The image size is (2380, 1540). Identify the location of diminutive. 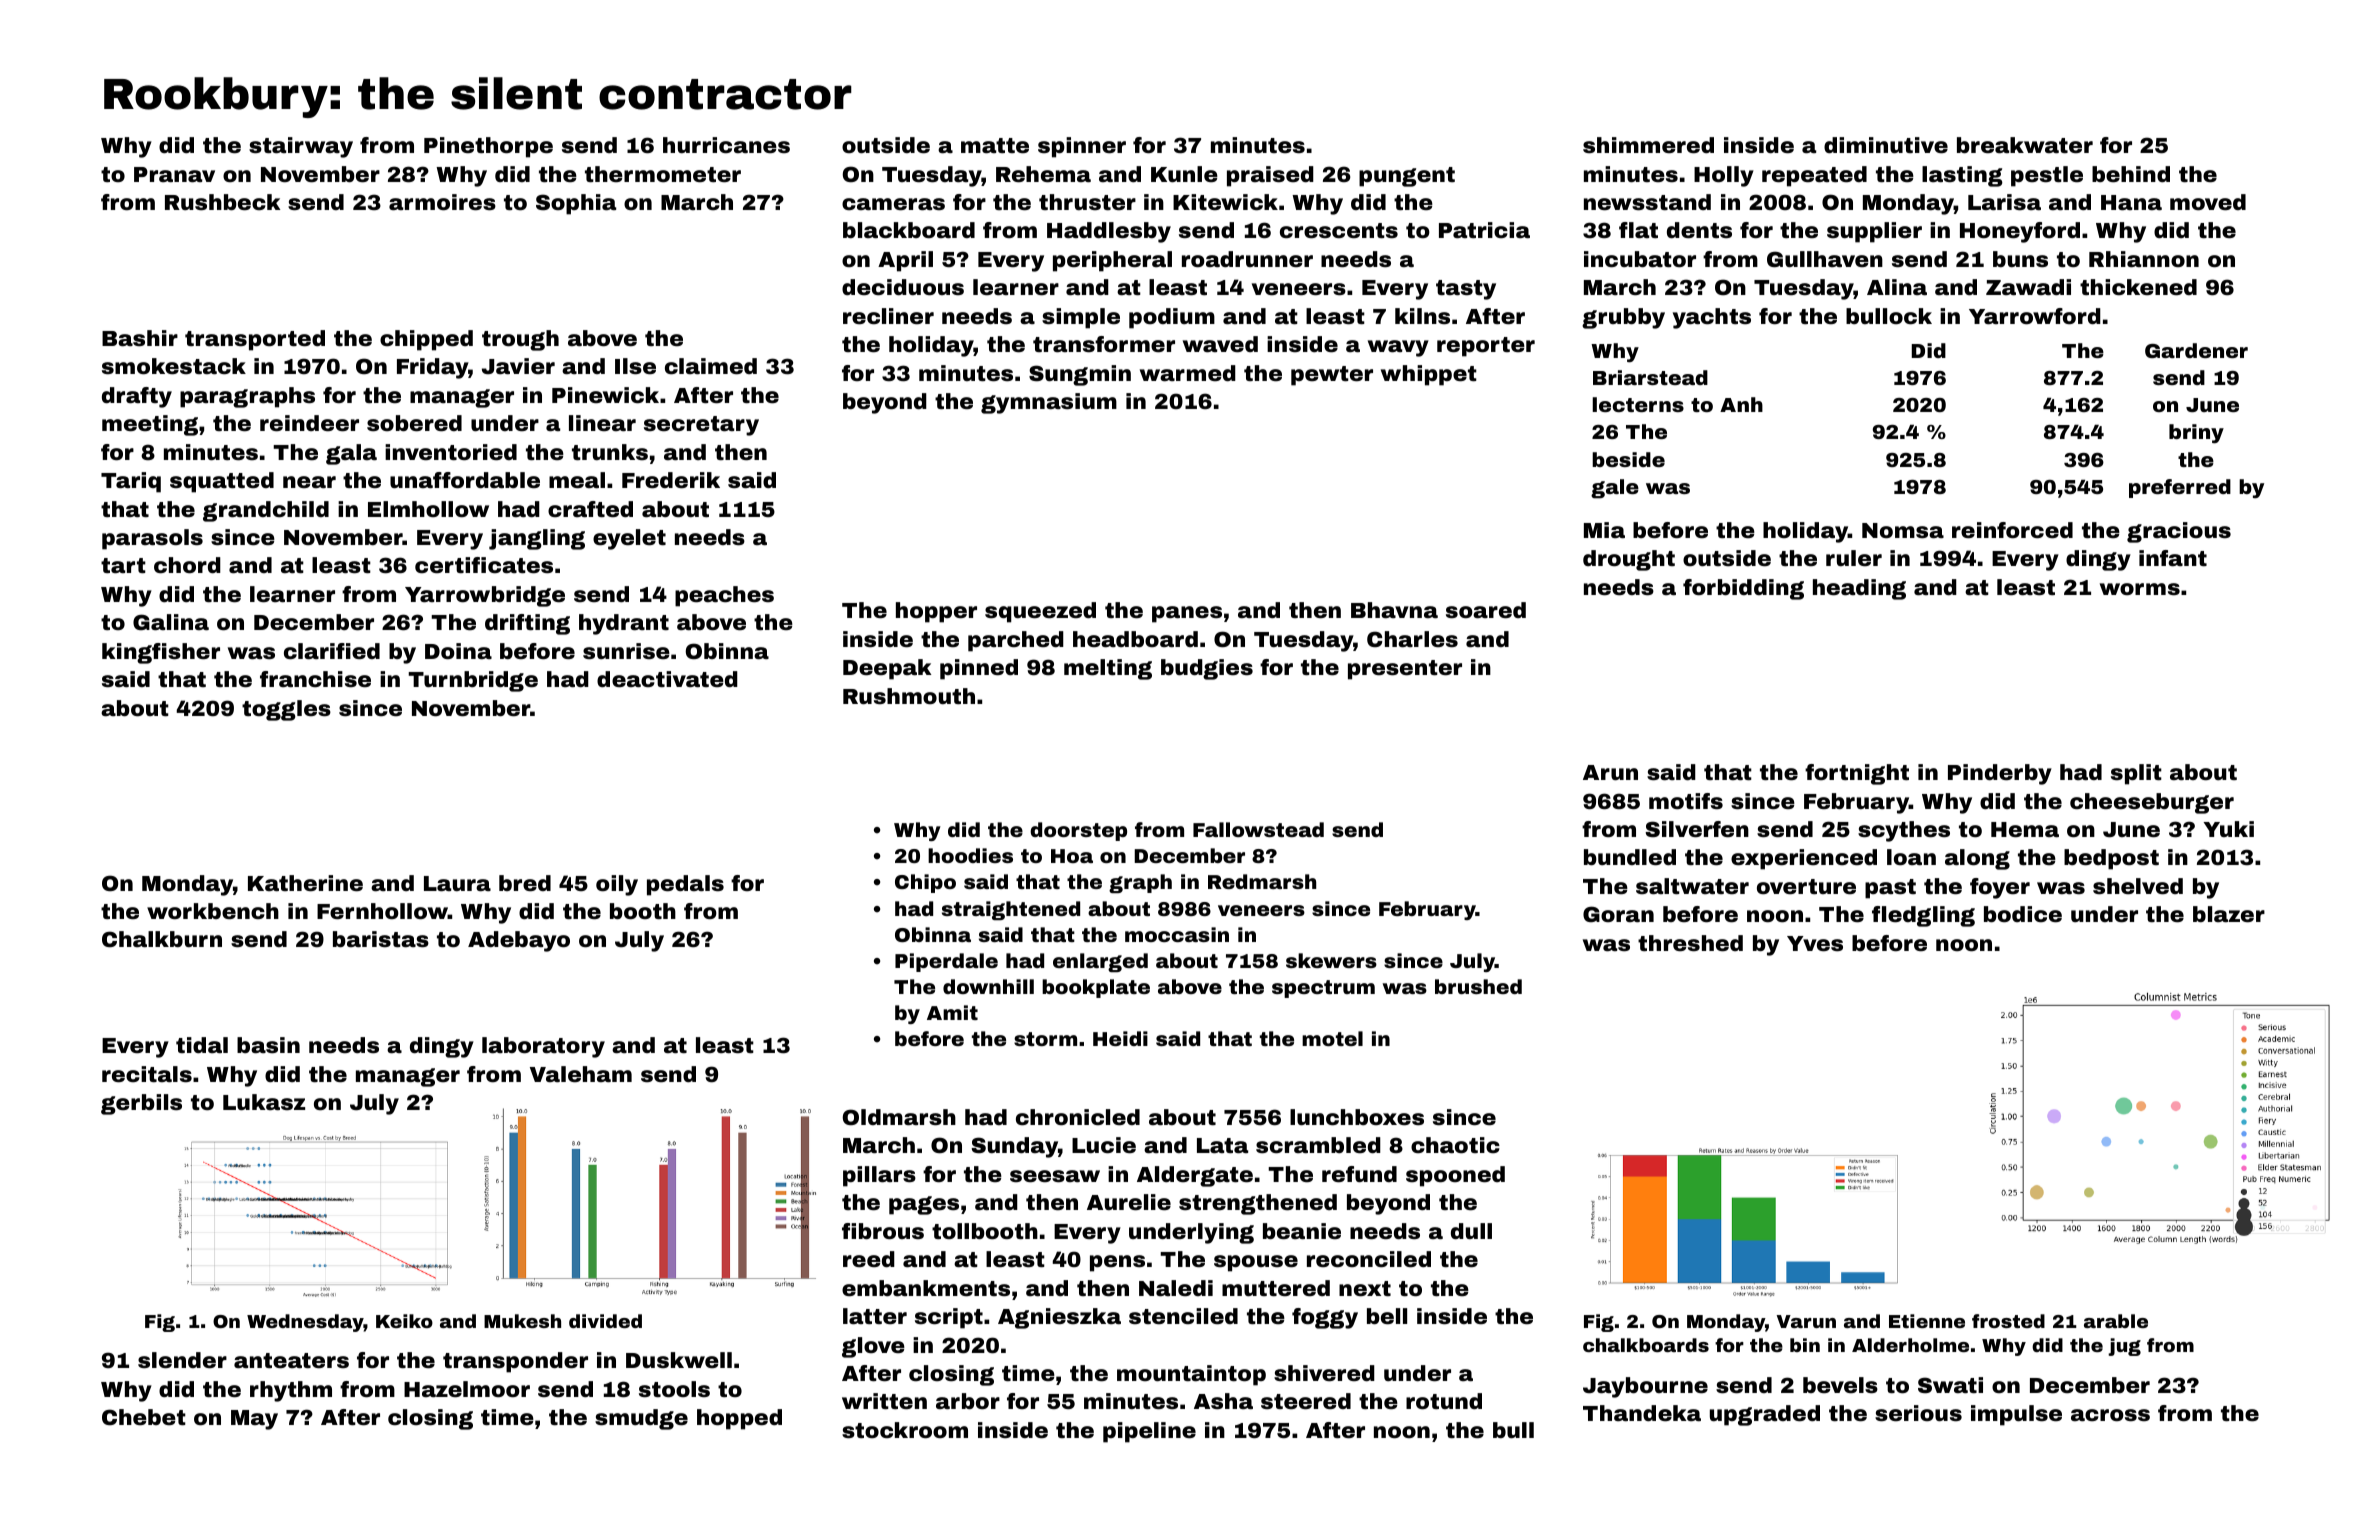
(1886, 145).
